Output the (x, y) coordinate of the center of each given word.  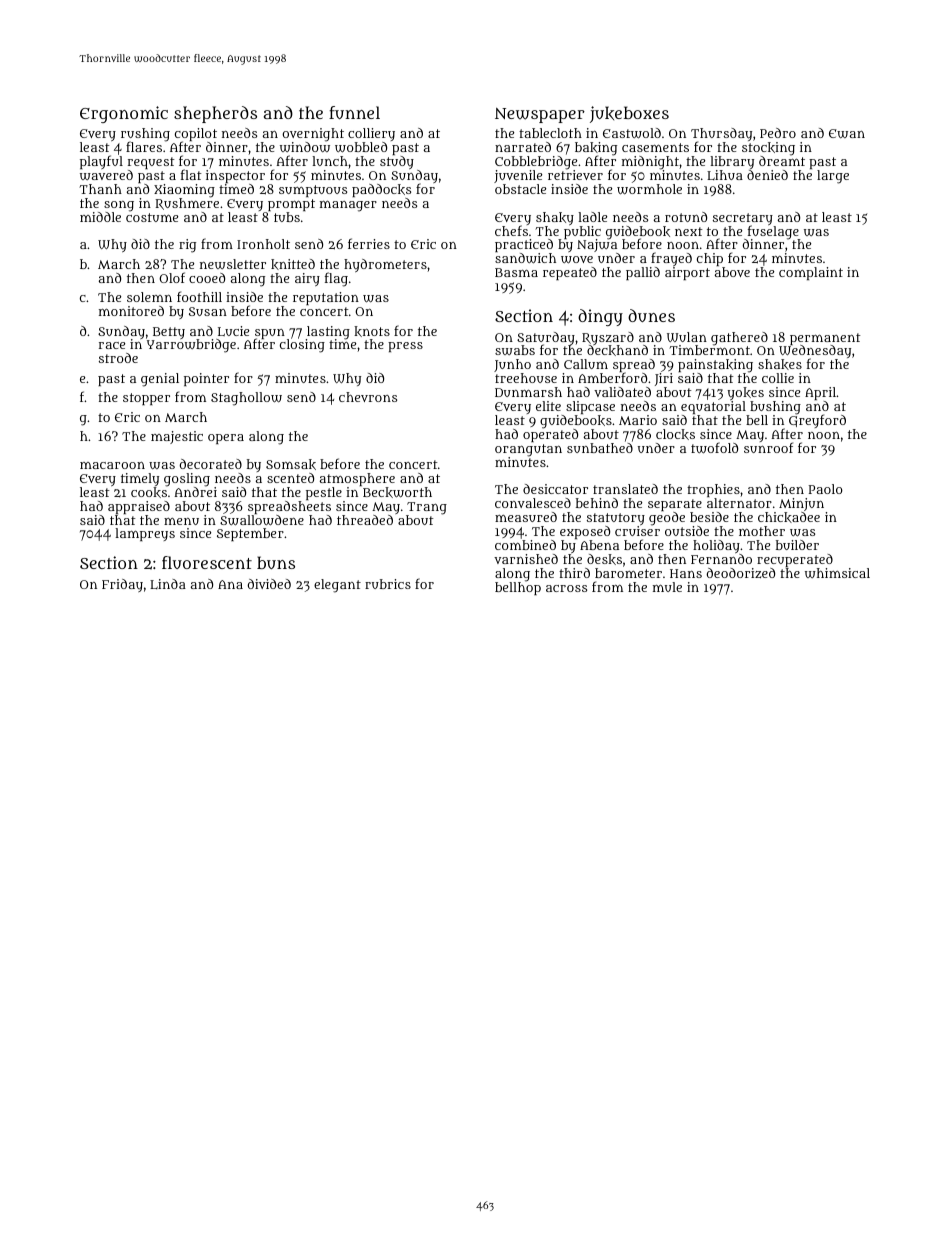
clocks (675, 434)
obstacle (520, 189)
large (833, 177)
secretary (743, 219)
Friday (122, 585)
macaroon (112, 465)
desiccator (555, 489)
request (151, 163)
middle (100, 217)
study (397, 162)
